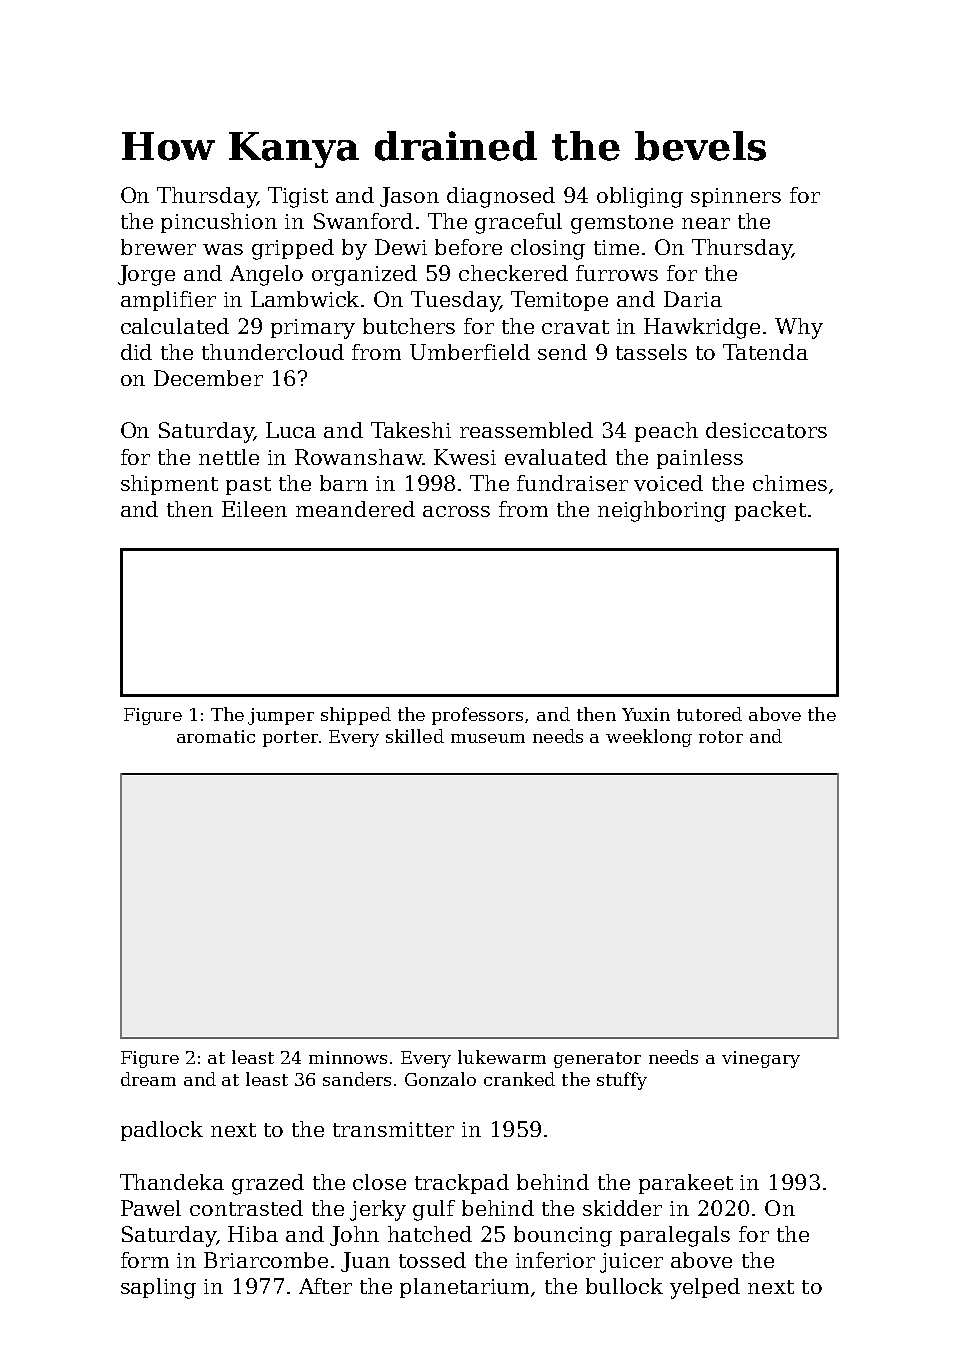 This screenshot has height=1360, width=959. I want to click on tassels, so click(651, 352).
